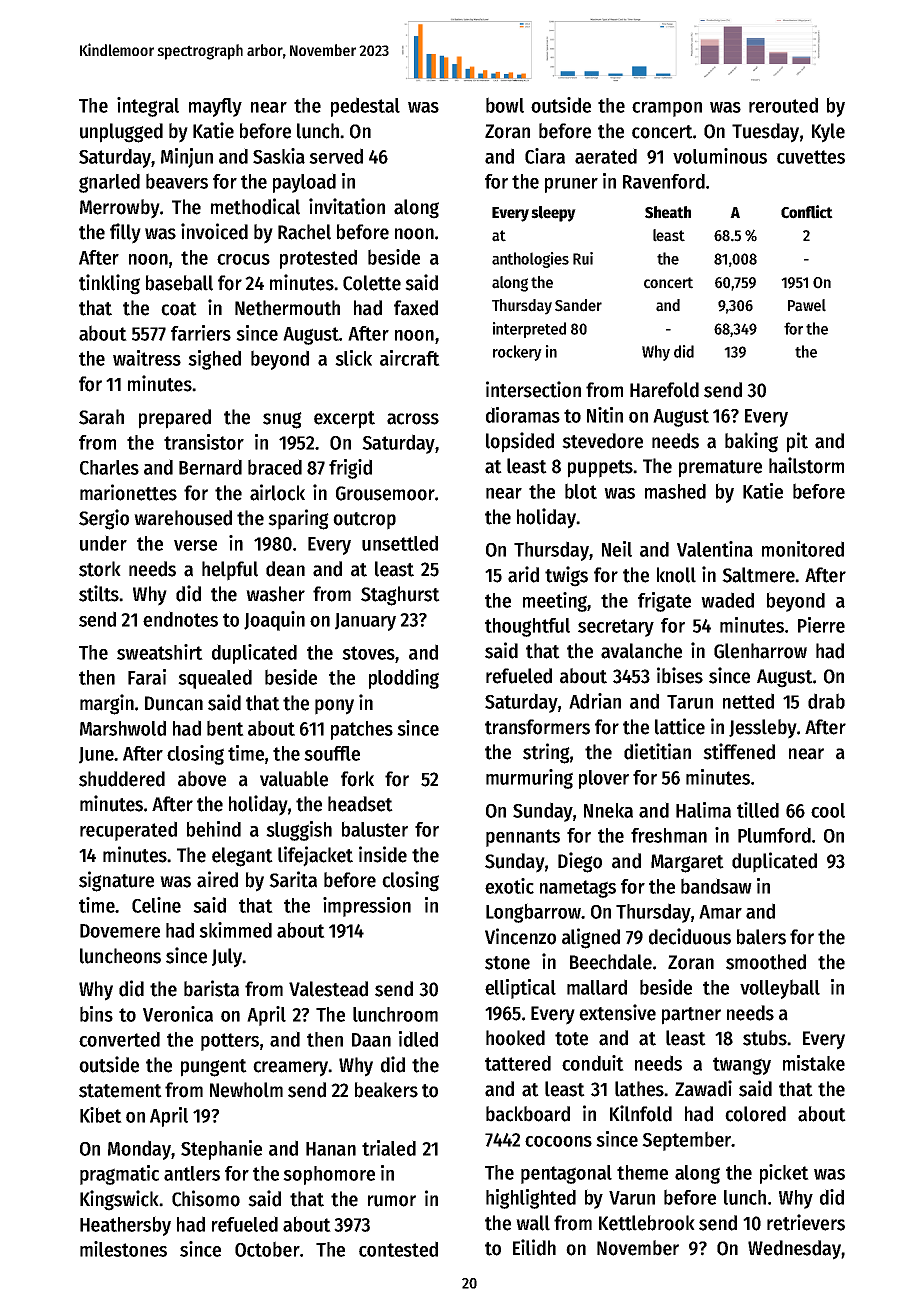  Describe the element at coordinates (275, 467) in the page. I see `braced` at that location.
